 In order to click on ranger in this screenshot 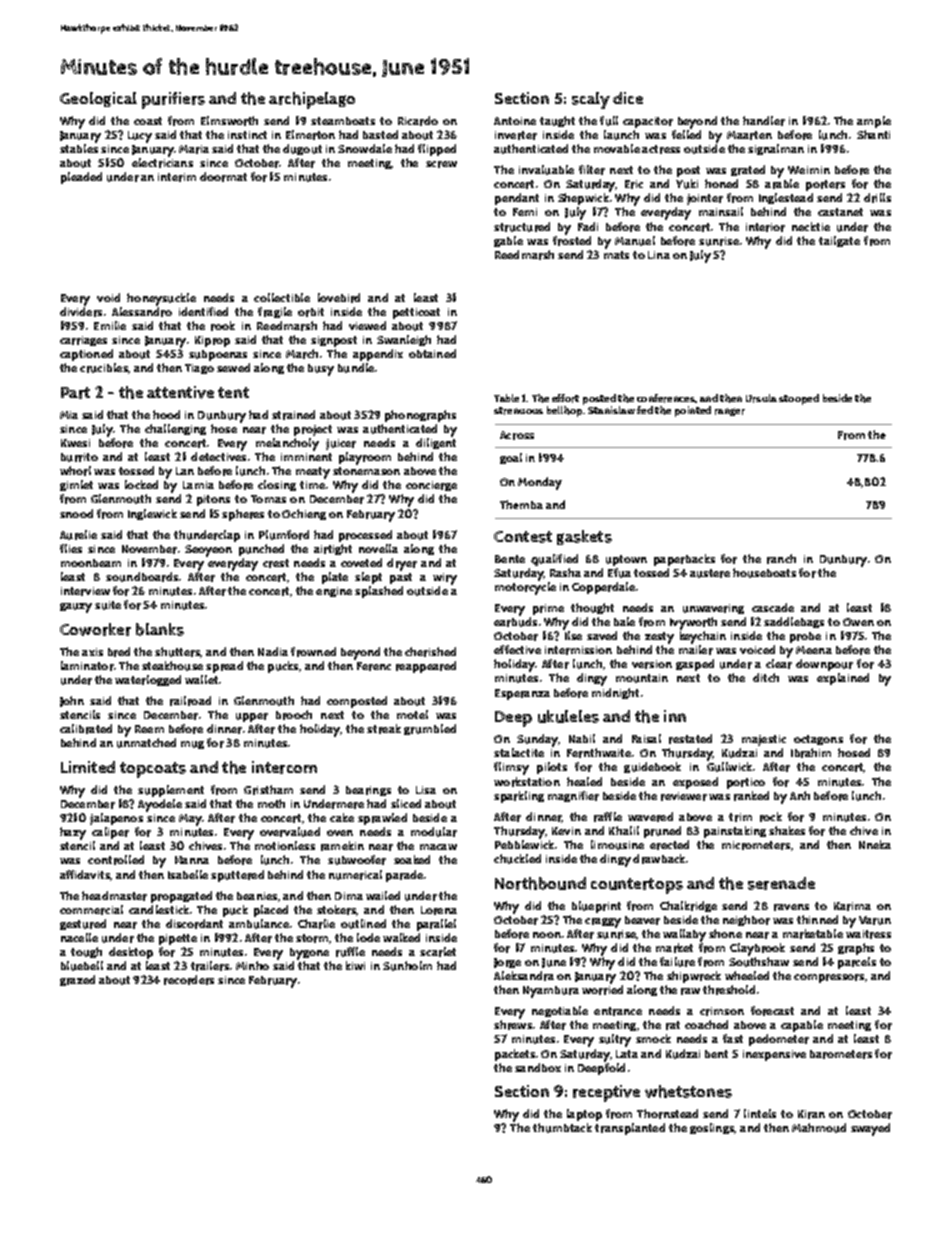, I will do `click(730, 412)`.
